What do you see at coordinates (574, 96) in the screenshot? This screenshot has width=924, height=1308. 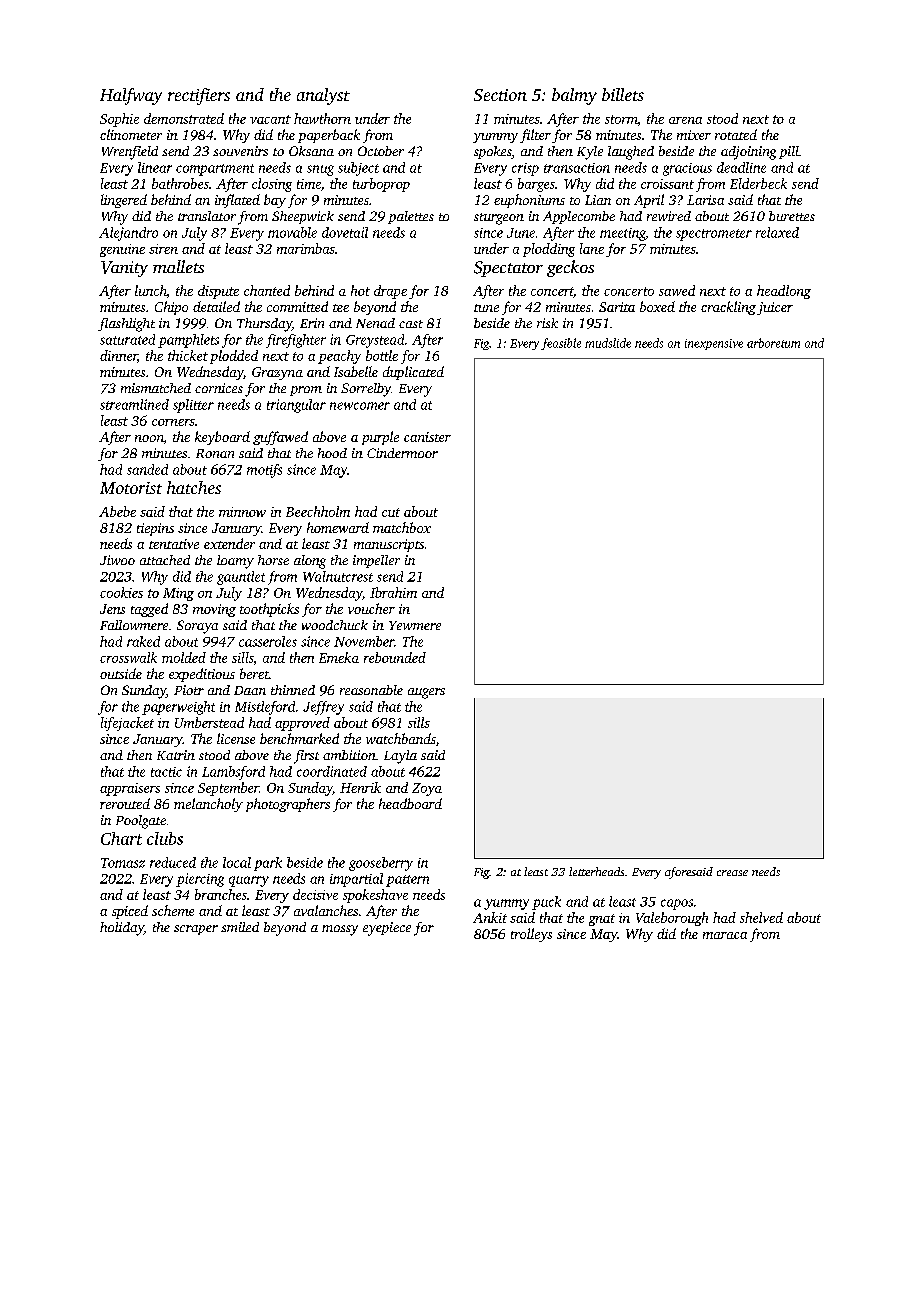 I see `balmy` at bounding box center [574, 96].
